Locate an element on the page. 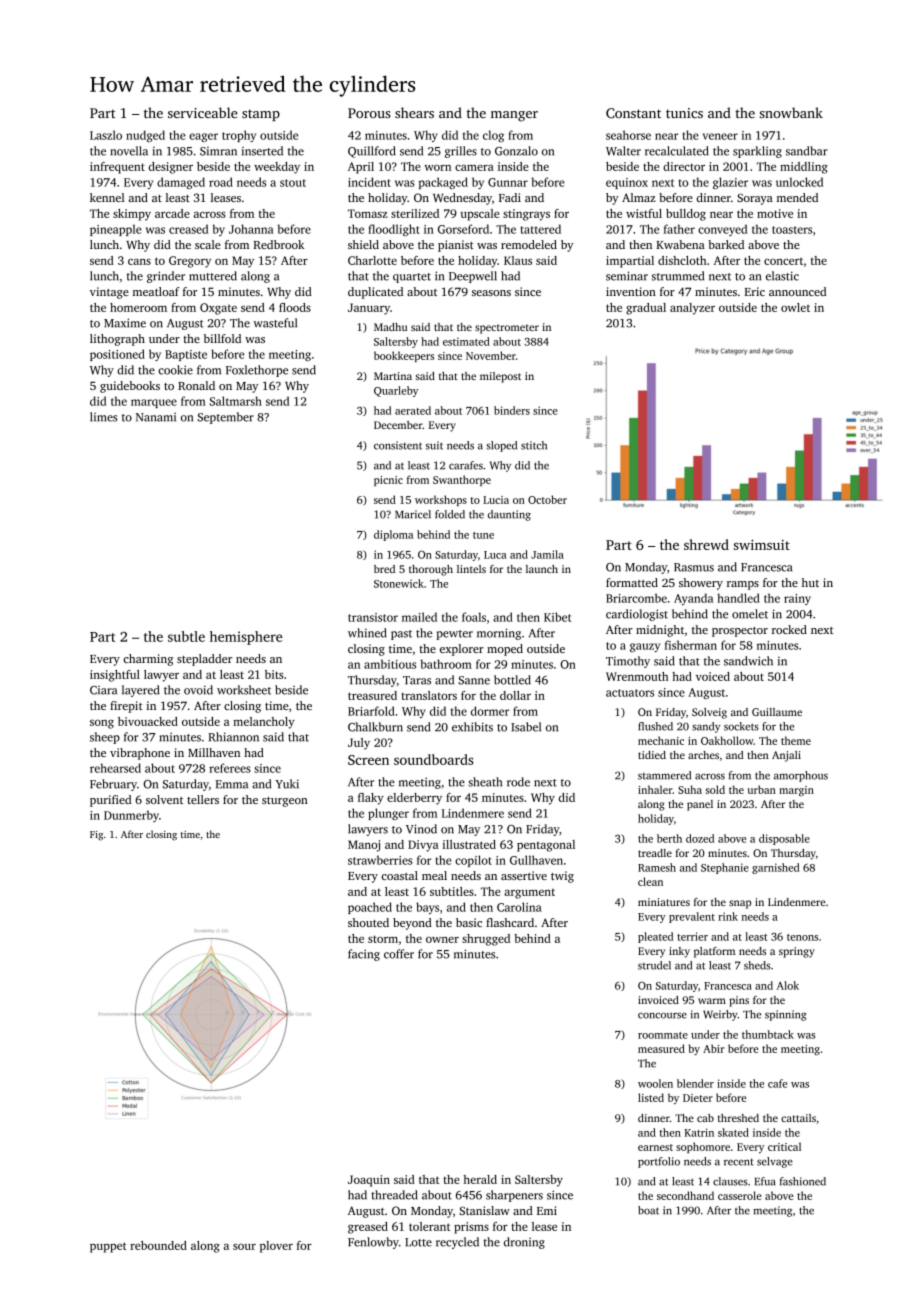 This image has width=924, height=1308. sandbar is located at coordinates (807, 151).
